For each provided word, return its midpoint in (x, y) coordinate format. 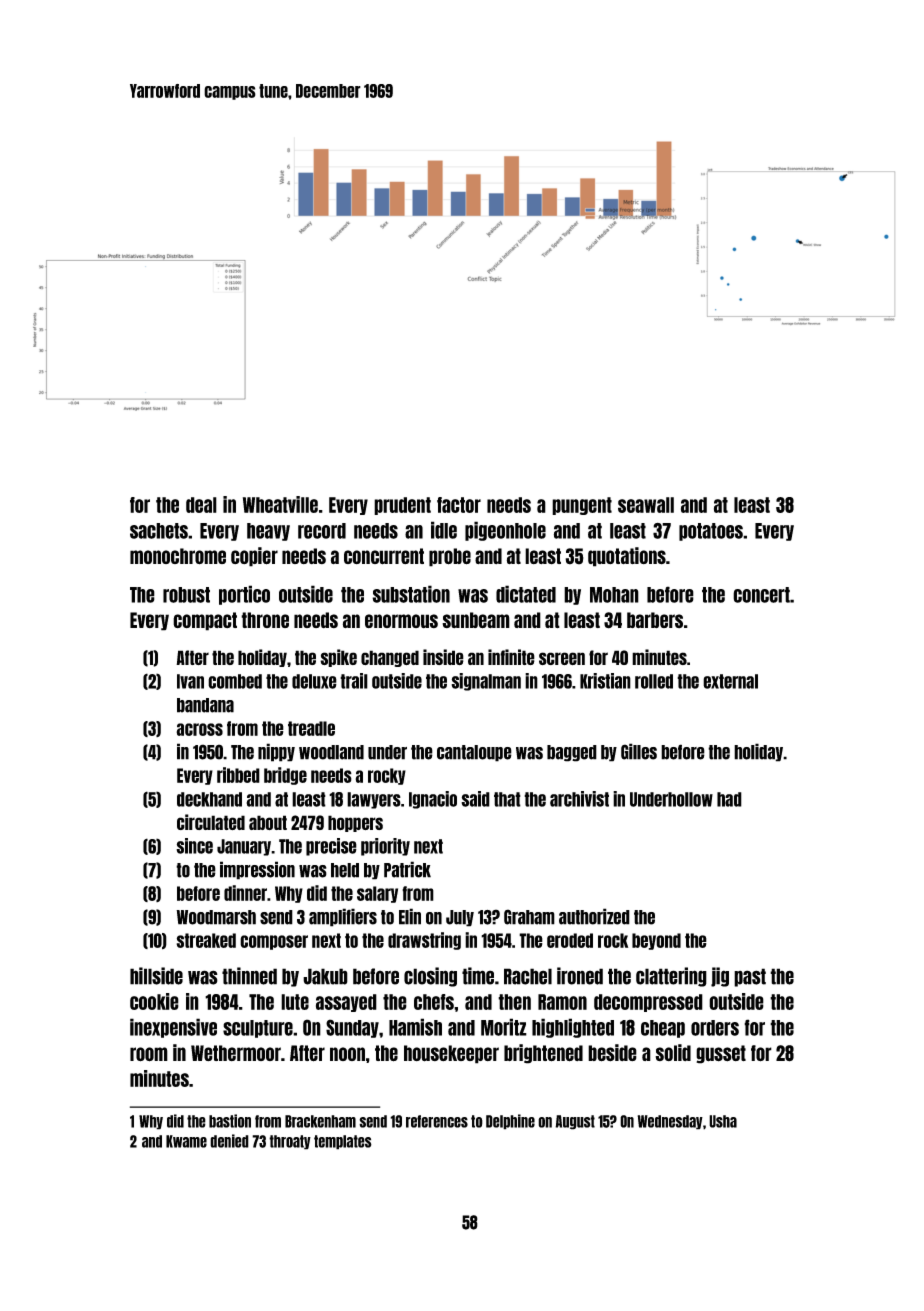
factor (459, 505)
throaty (290, 1142)
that (507, 799)
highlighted (573, 1028)
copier (254, 557)
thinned (249, 976)
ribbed (238, 775)
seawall (646, 505)
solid (673, 1052)
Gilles (639, 751)
